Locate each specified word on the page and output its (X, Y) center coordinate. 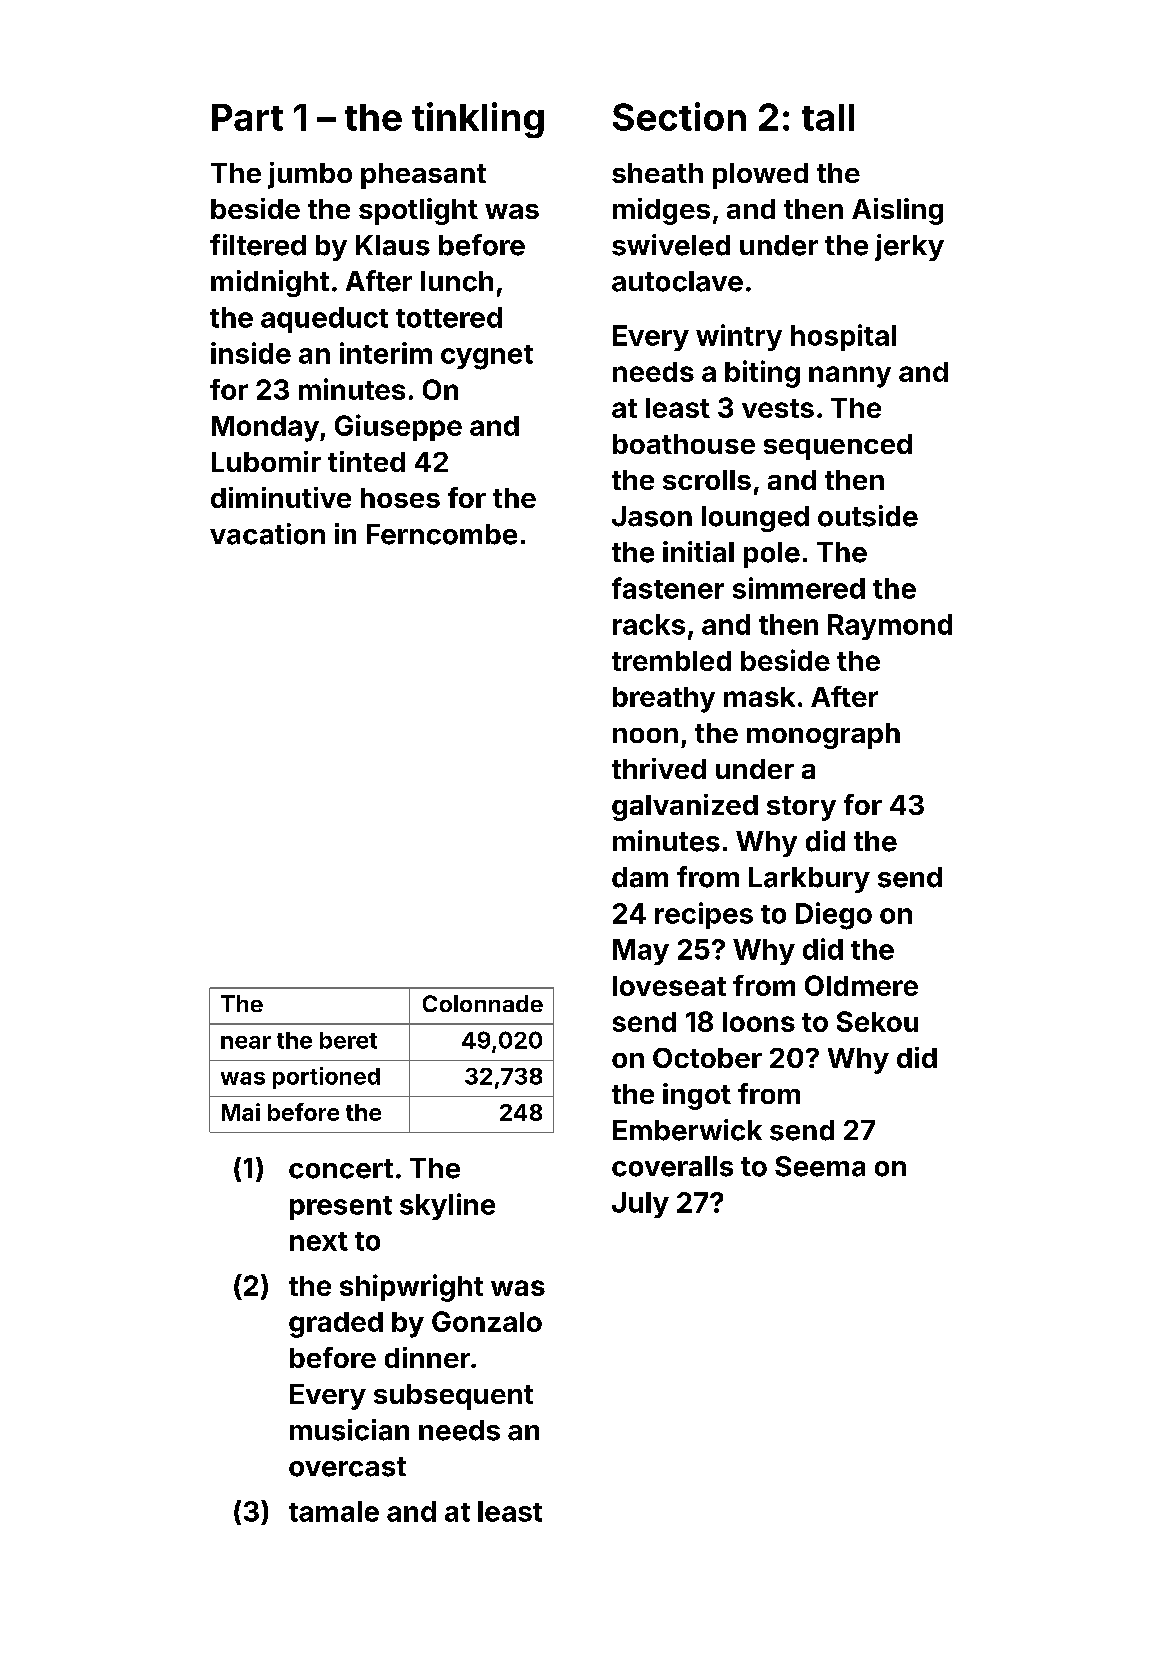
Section (679, 116)
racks (649, 624)
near (246, 1042)
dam (640, 877)
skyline (447, 1206)
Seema (820, 1166)
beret (348, 1040)
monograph (823, 736)
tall (828, 117)
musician (349, 1430)
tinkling (478, 120)
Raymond (890, 627)
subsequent (453, 1397)
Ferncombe (442, 534)
